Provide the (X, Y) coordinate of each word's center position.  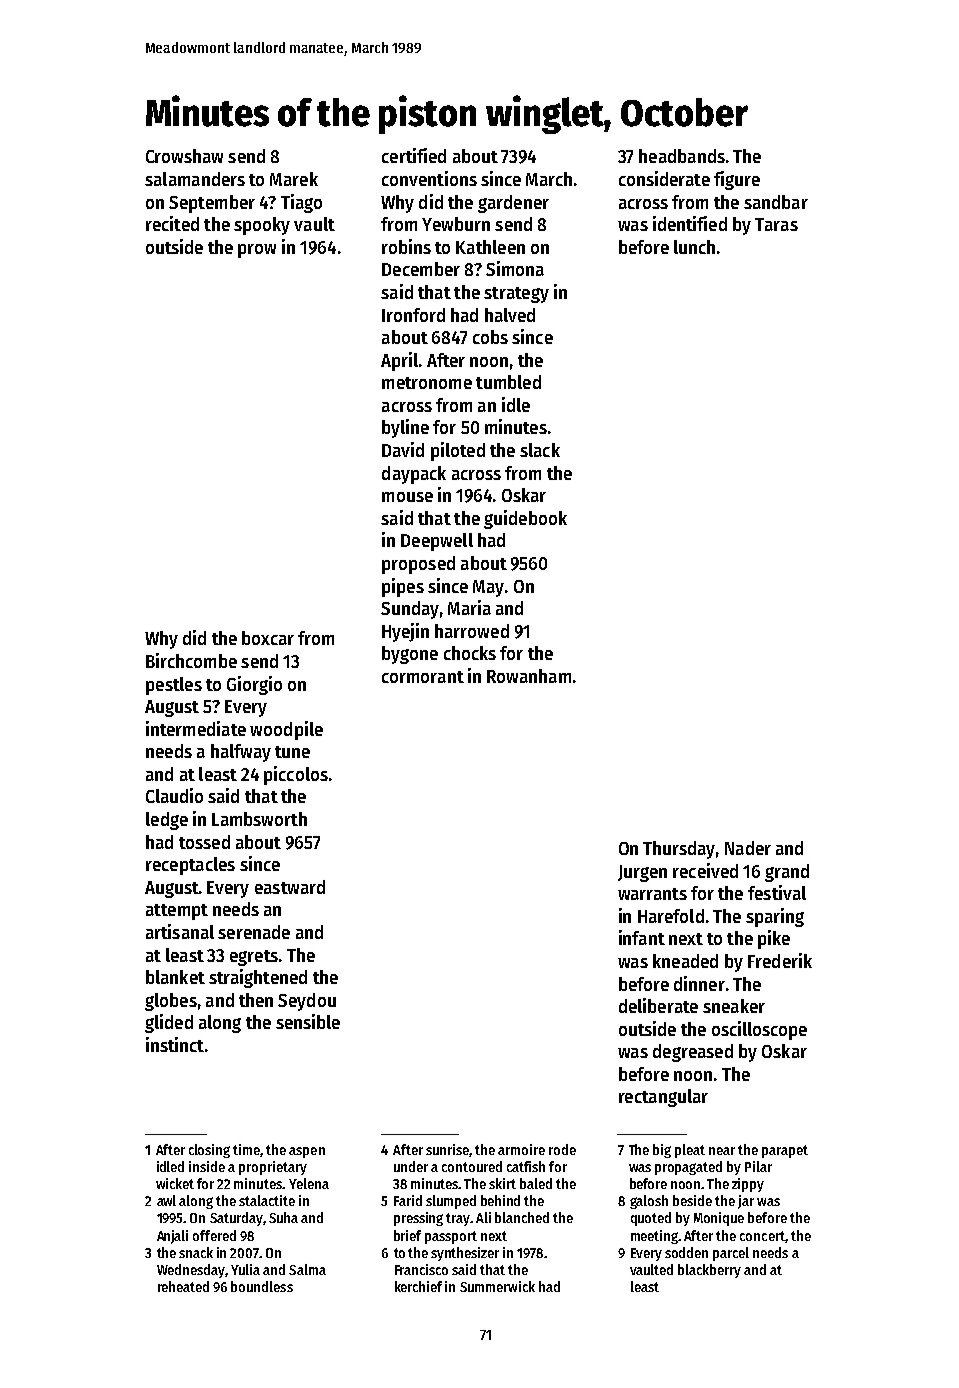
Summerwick (497, 1286)
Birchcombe (191, 660)
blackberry (709, 1271)
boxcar (268, 638)
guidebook (525, 519)
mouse (407, 497)
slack (540, 450)
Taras (776, 224)
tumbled (508, 382)
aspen (307, 1152)
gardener (513, 204)
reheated (183, 1286)
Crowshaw (184, 156)
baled (536, 1183)
